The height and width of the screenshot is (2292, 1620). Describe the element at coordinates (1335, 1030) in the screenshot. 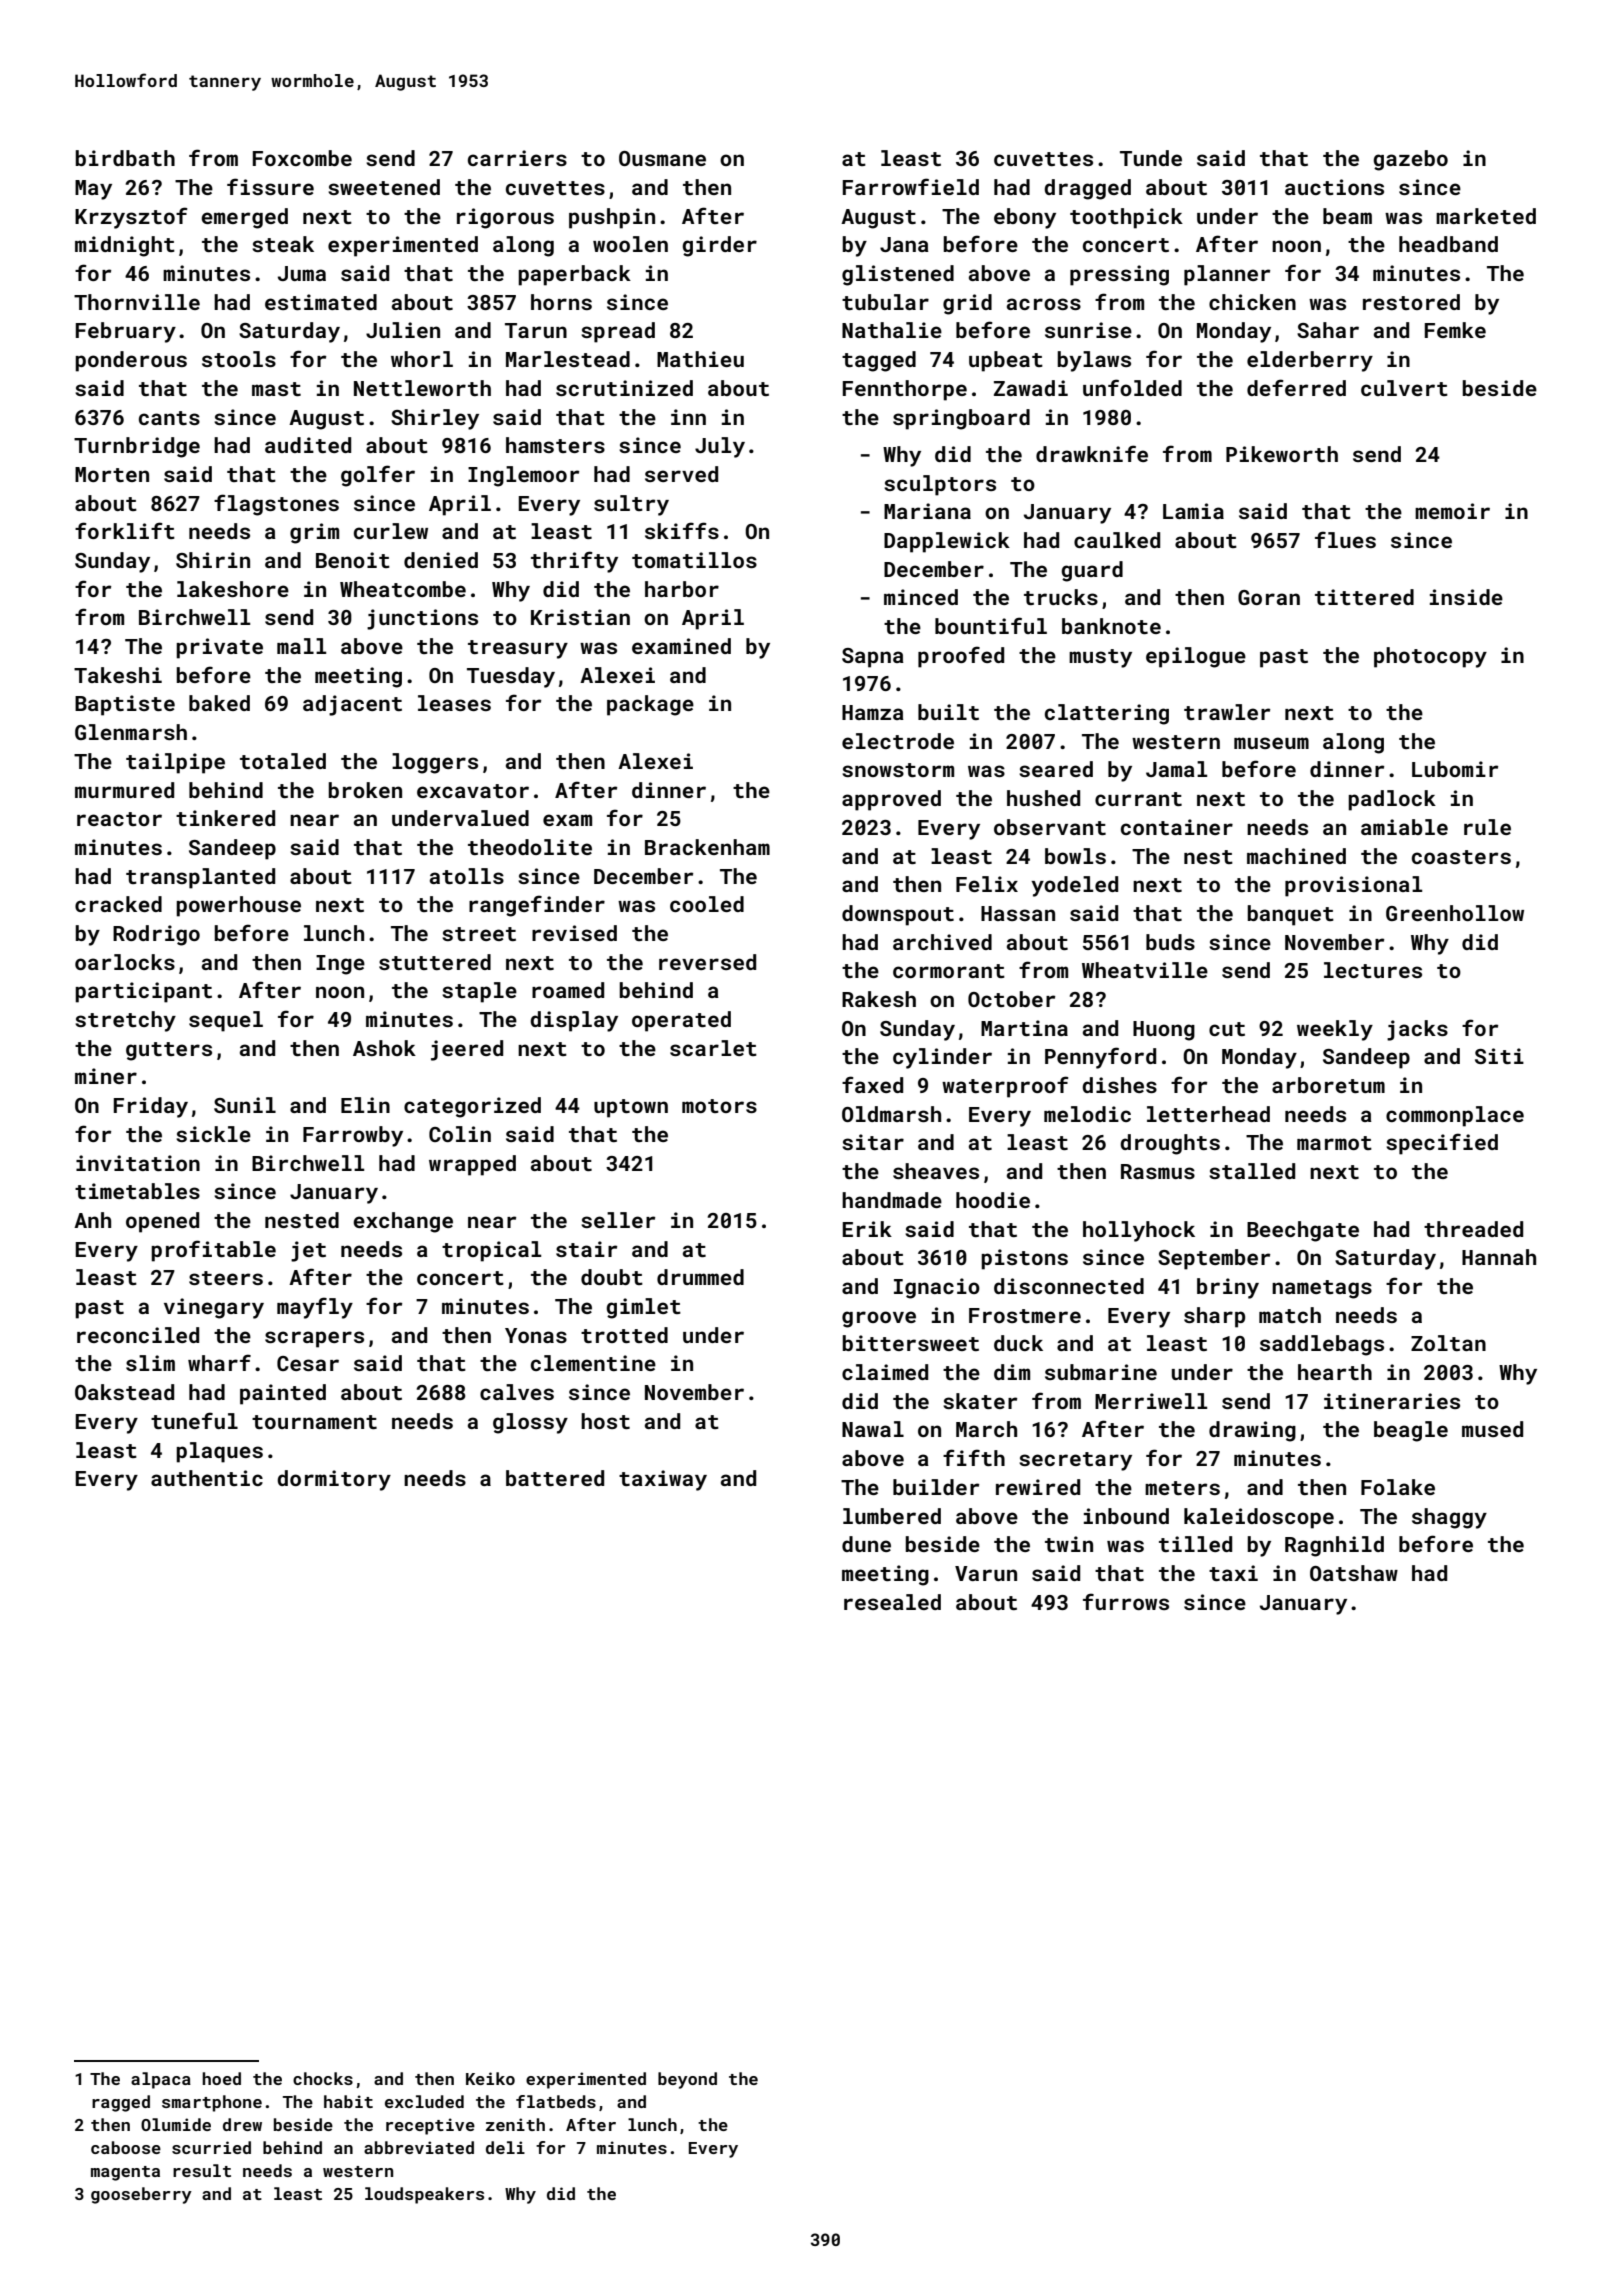

I see `weekly` at that location.
